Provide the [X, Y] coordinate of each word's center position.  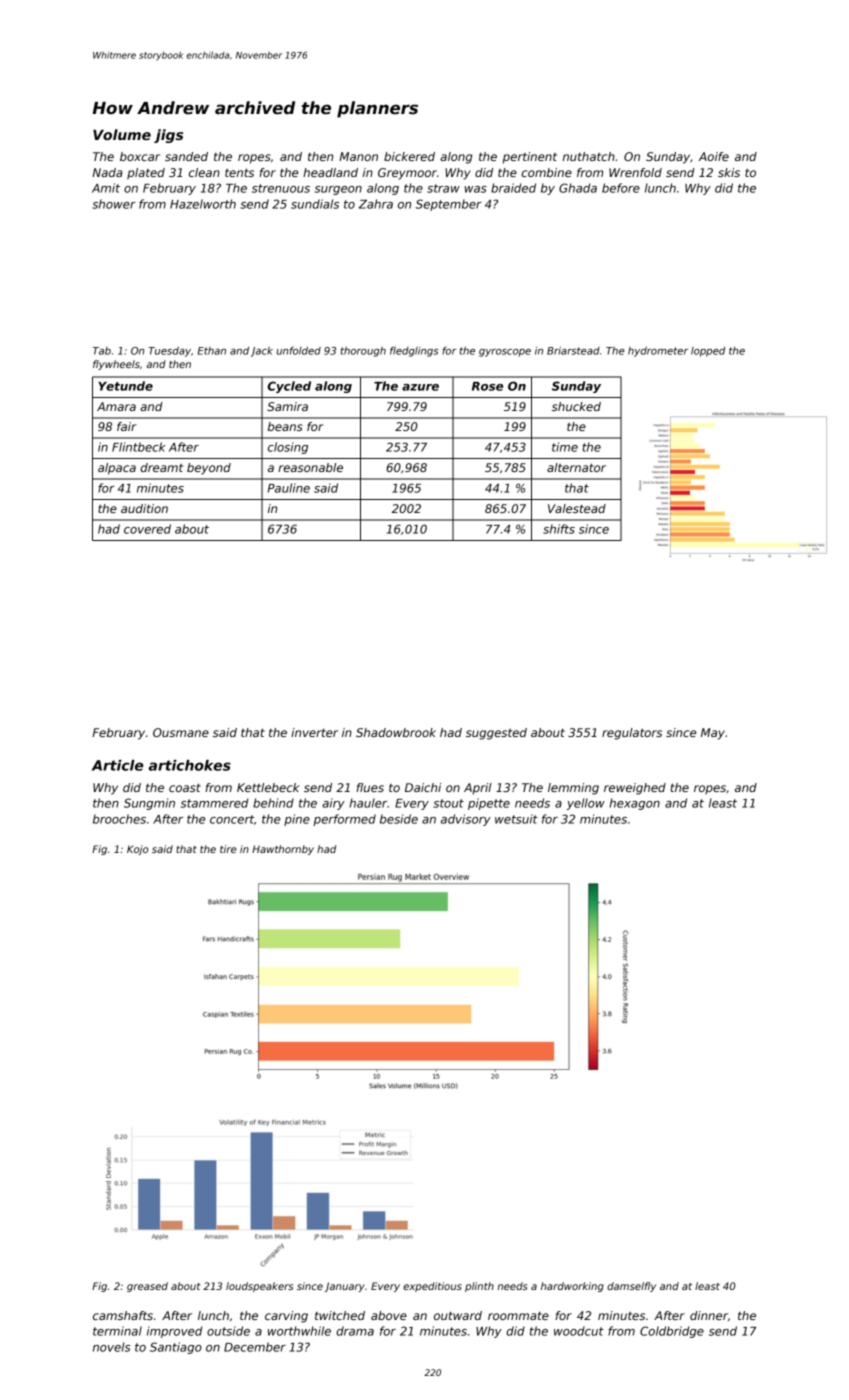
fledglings [414, 351]
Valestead [577, 508]
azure [420, 387]
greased [147, 1287]
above [389, 1315]
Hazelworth [203, 204]
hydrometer [658, 352]
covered [147, 529]
